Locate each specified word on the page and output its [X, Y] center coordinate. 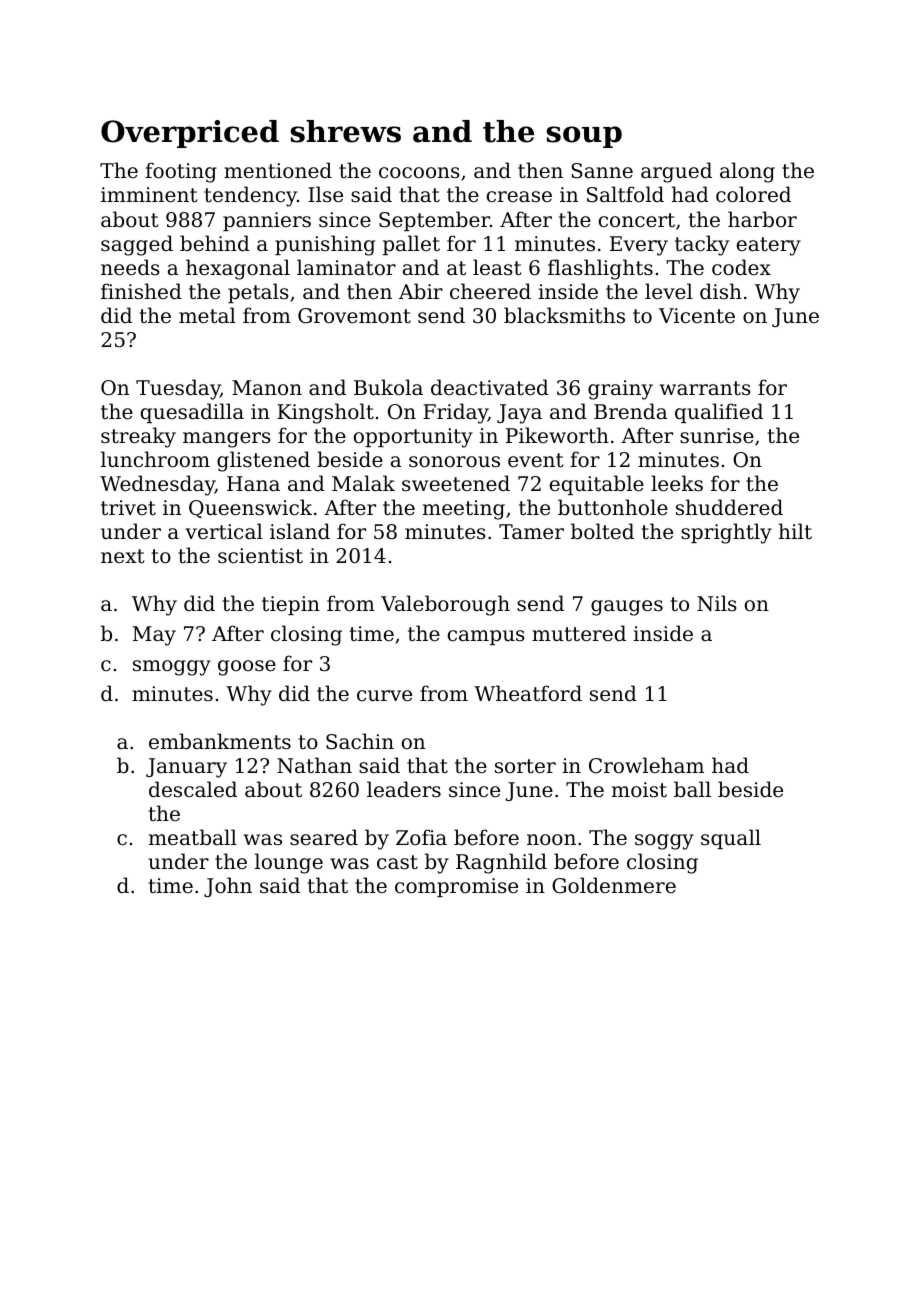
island [300, 531]
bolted [602, 531]
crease [519, 197]
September [434, 221]
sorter [525, 766]
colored [753, 194]
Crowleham [646, 765]
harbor [762, 219]
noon [551, 840]
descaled [193, 789]
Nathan [314, 765]
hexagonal [238, 269]
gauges [627, 608]
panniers [267, 221]
